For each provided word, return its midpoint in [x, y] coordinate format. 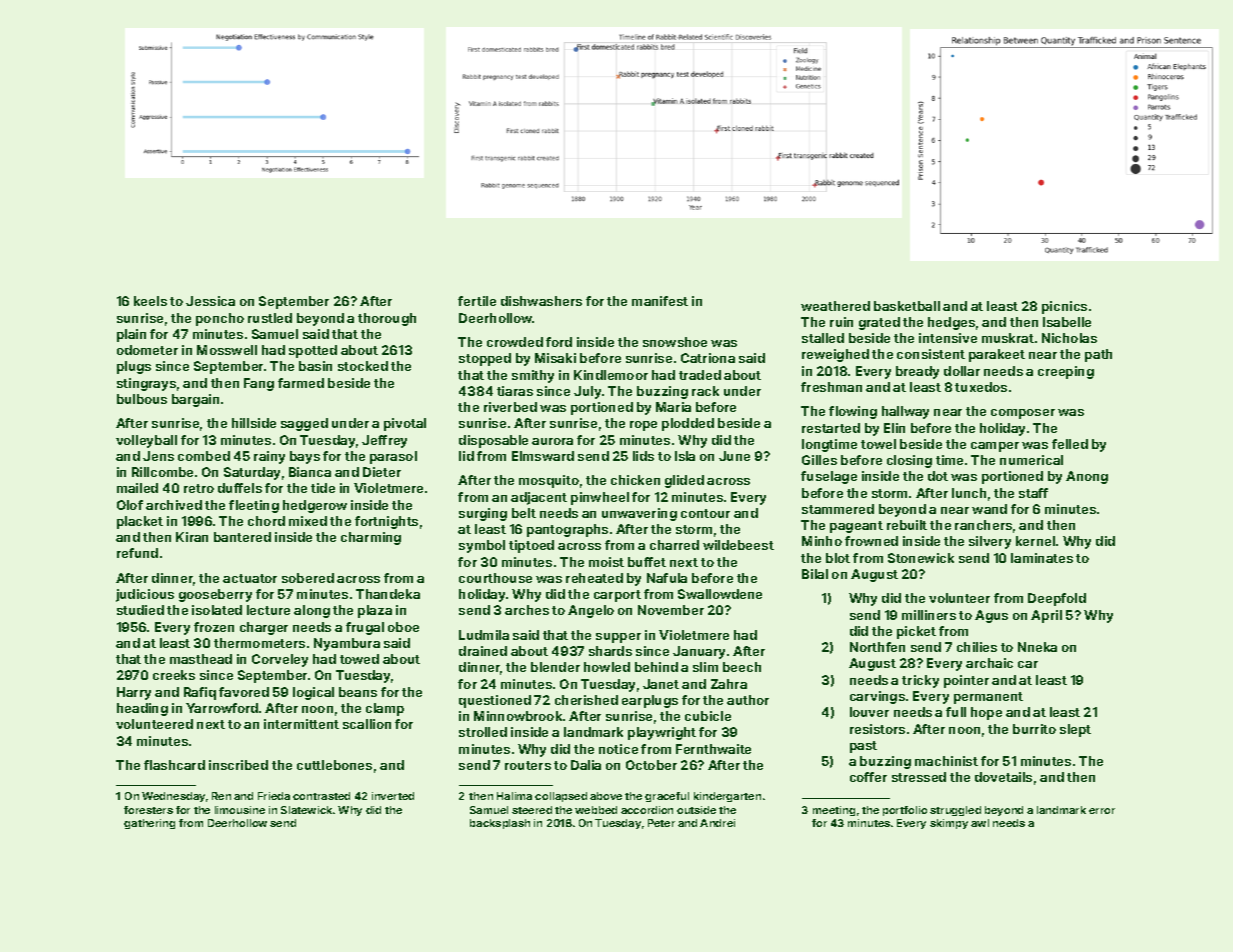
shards [610, 651]
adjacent [539, 498]
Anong [1087, 477]
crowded [515, 342]
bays [305, 457]
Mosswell [227, 350]
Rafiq [200, 693]
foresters [148, 810]
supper [618, 638]
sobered [308, 578]
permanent [988, 698]
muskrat [1008, 338]
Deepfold [1057, 599]
